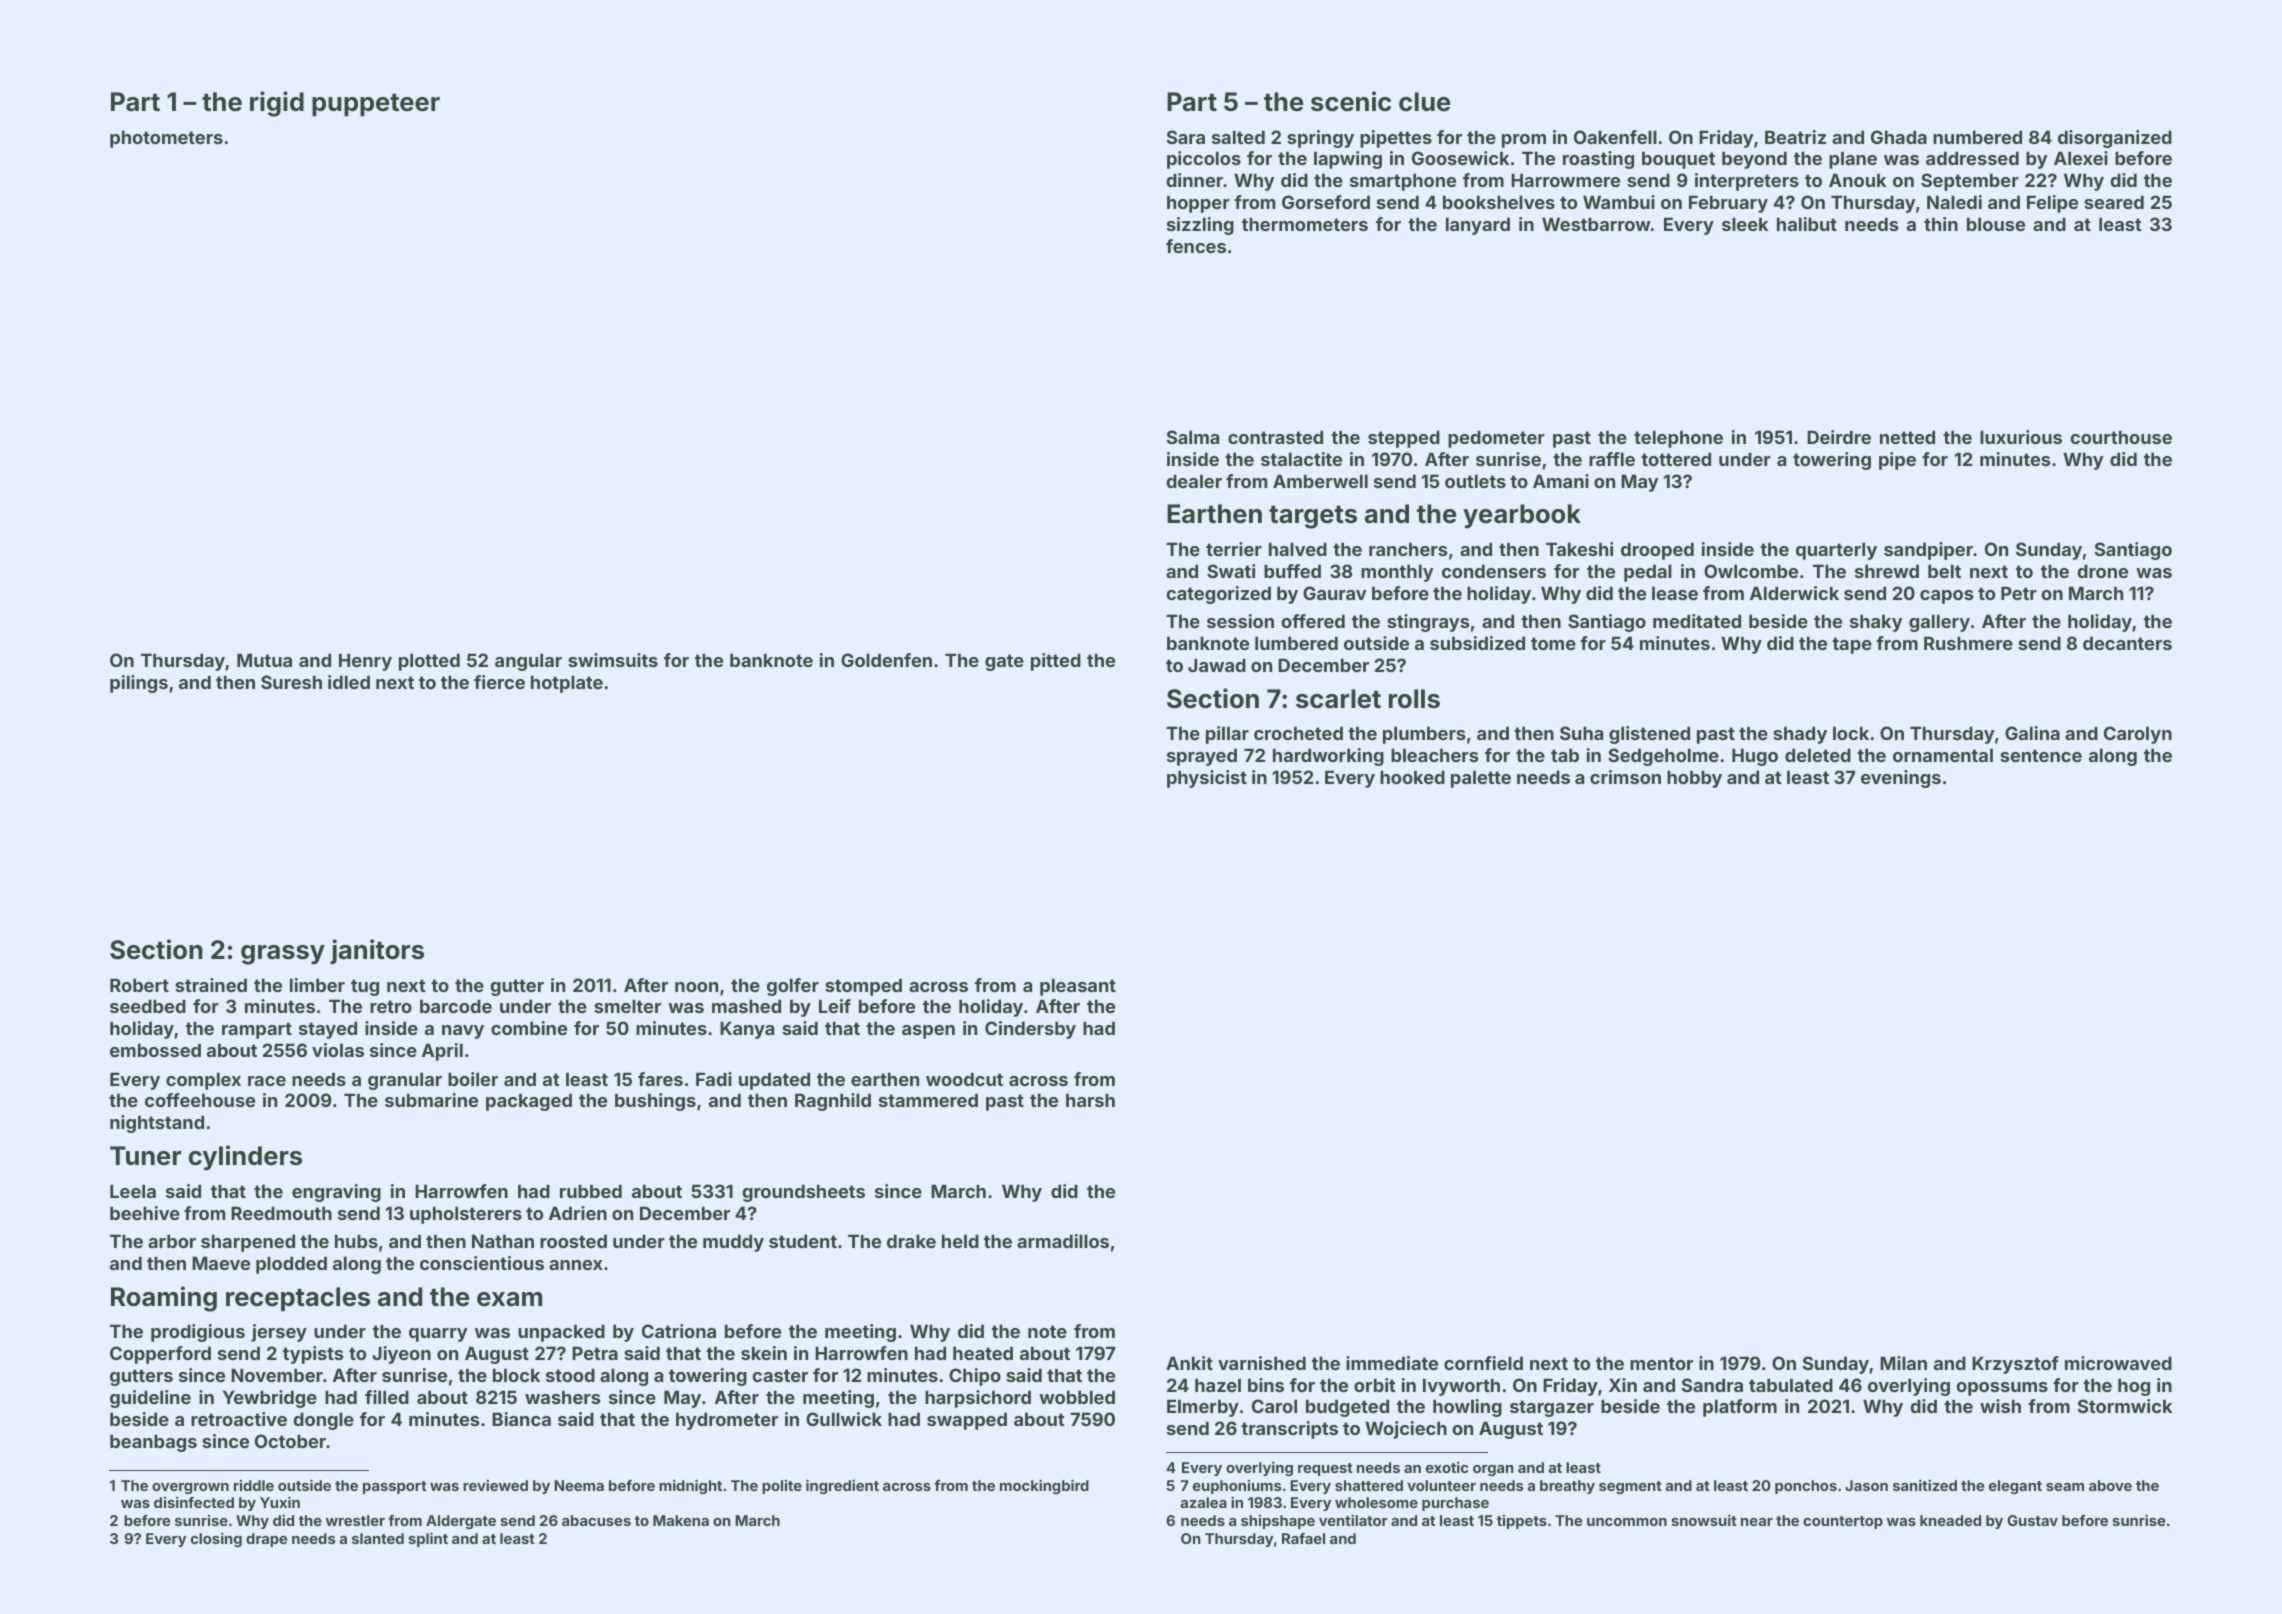  What do you see at coordinates (1090, 1100) in the page?
I see `harsh` at bounding box center [1090, 1100].
